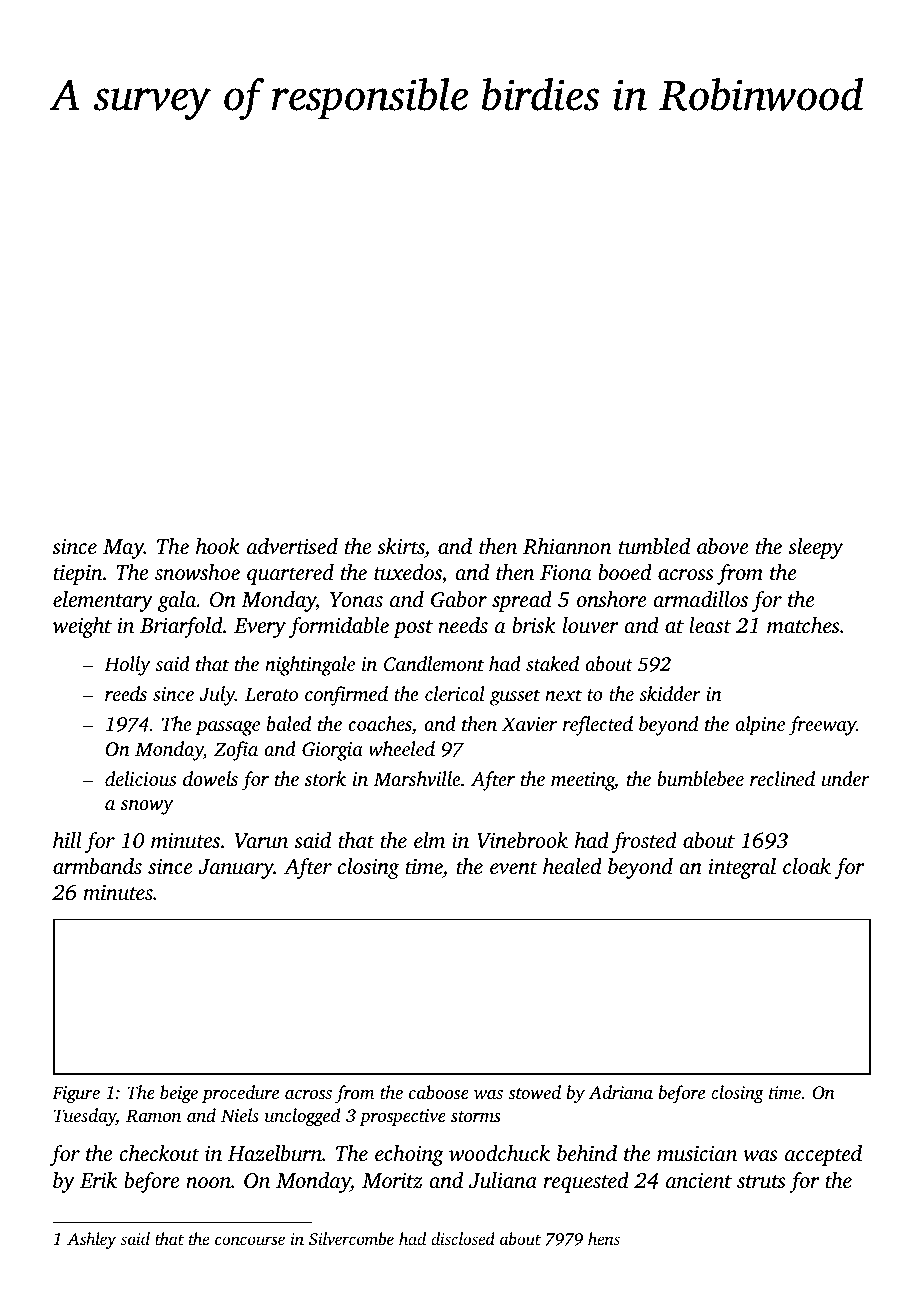 The image size is (924, 1314). I want to click on Holly, so click(127, 666).
